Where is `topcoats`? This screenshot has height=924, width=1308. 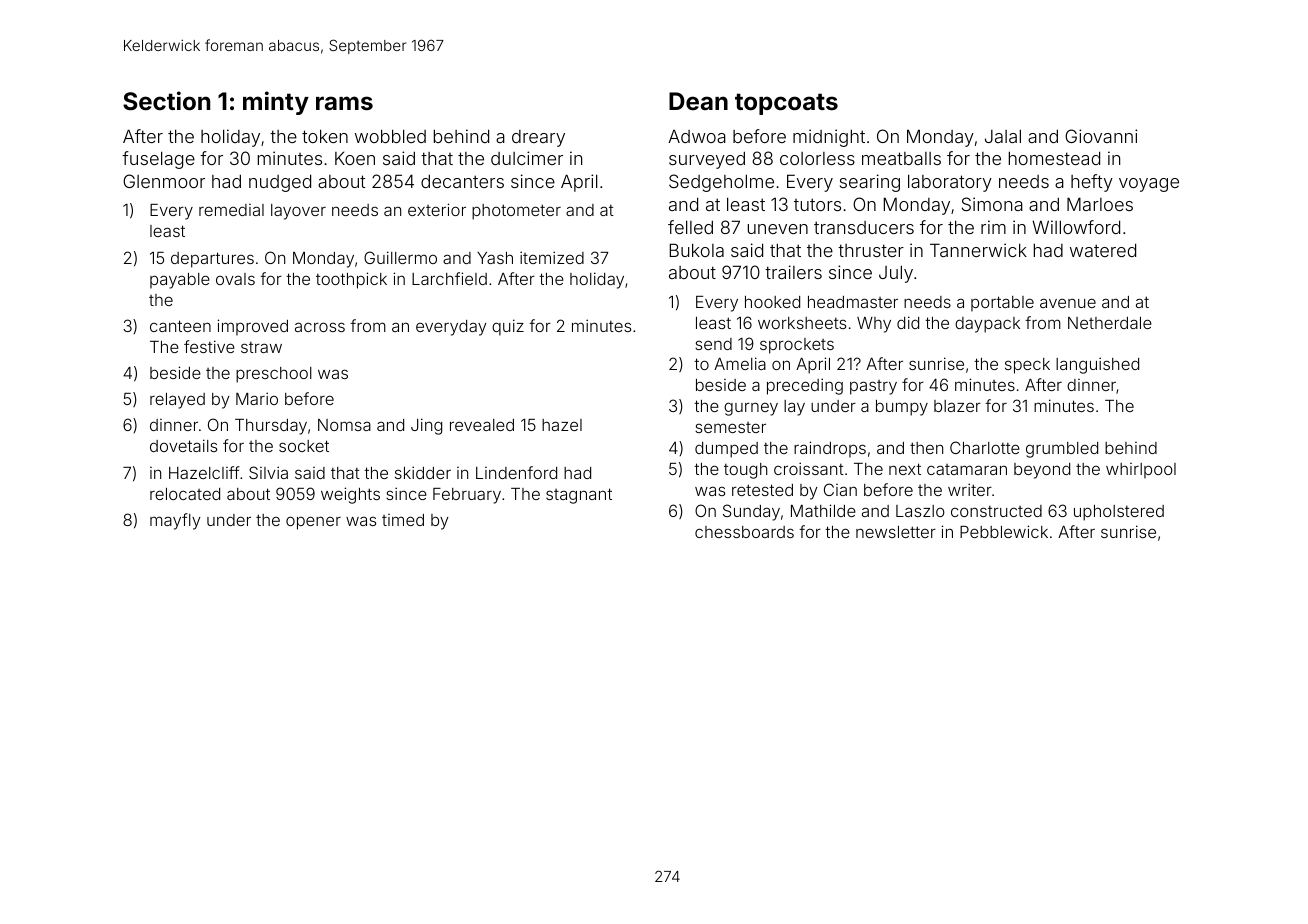
topcoats is located at coordinates (786, 104).
